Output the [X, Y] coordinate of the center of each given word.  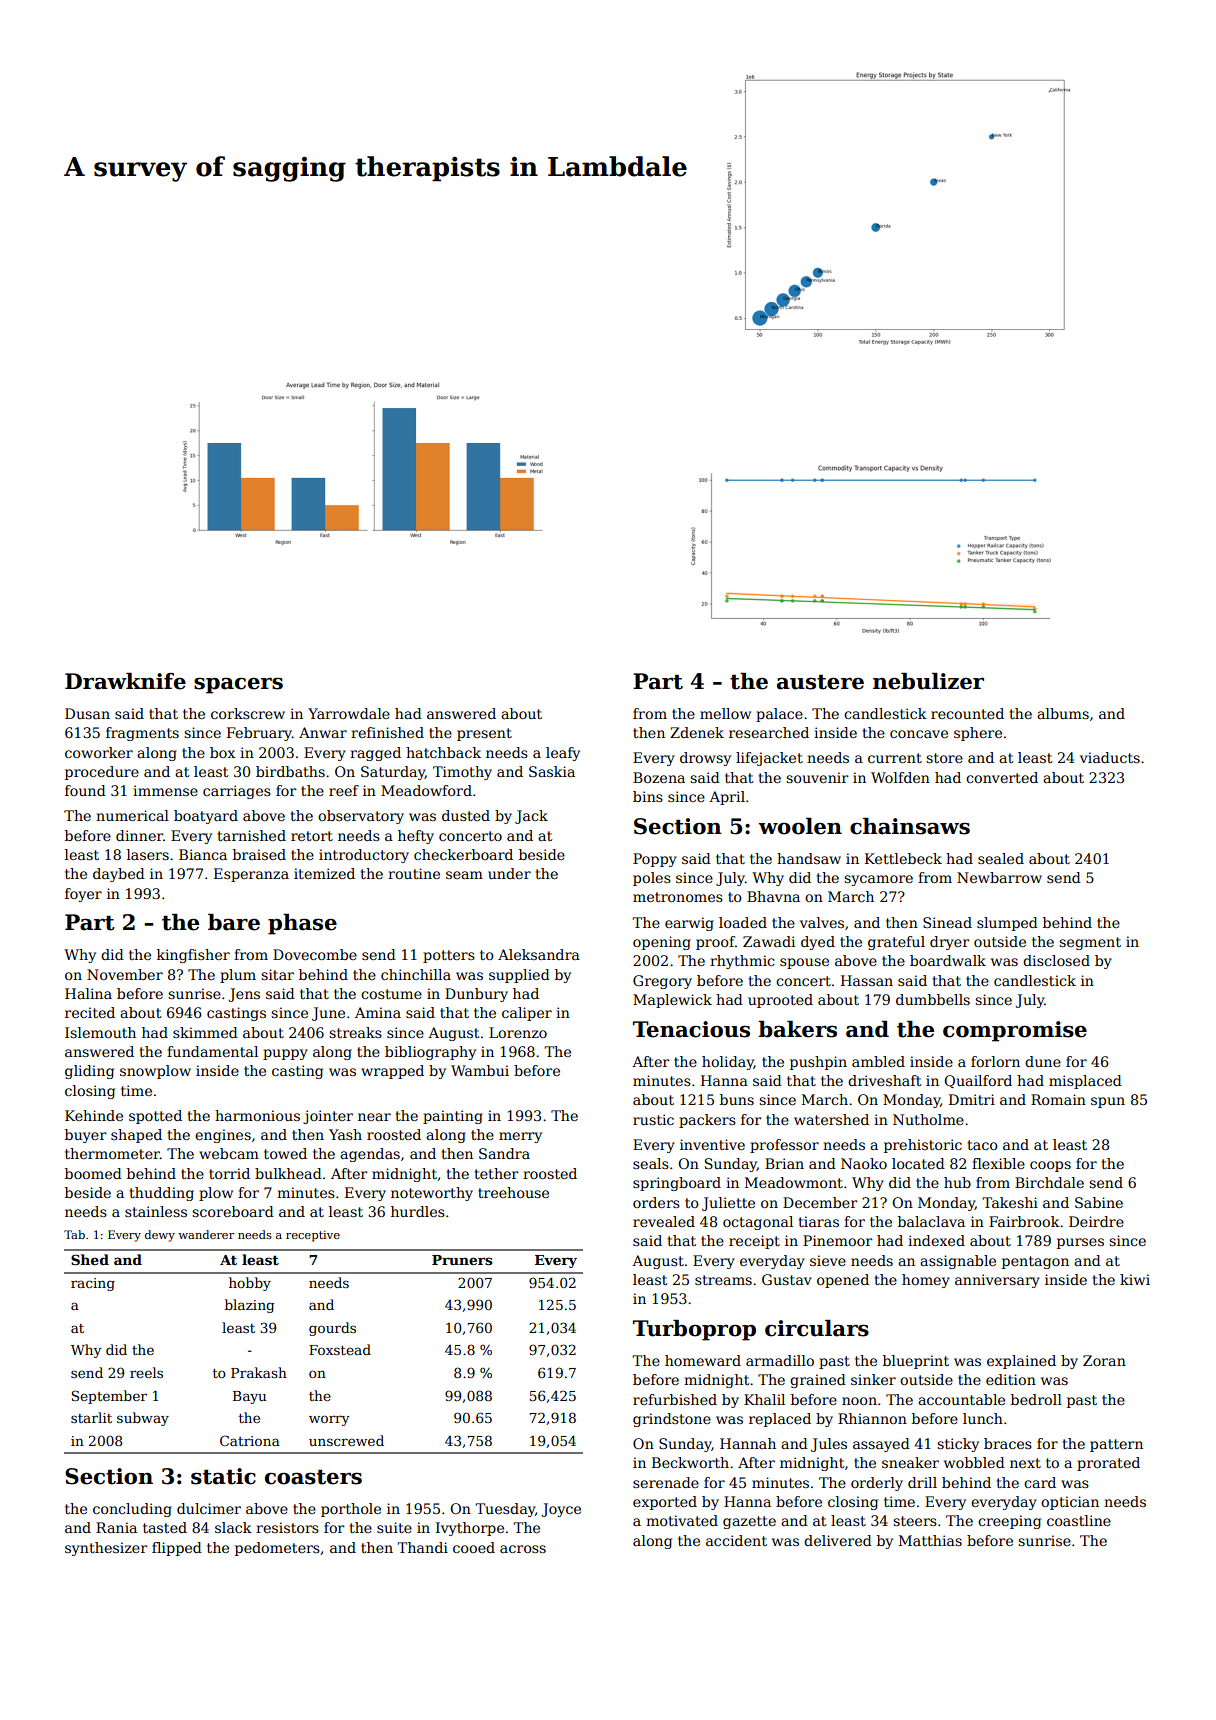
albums [1063, 713]
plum [238, 976]
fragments [142, 734]
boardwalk [948, 960]
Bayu [249, 1397]
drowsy [705, 759]
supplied [519, 976]
